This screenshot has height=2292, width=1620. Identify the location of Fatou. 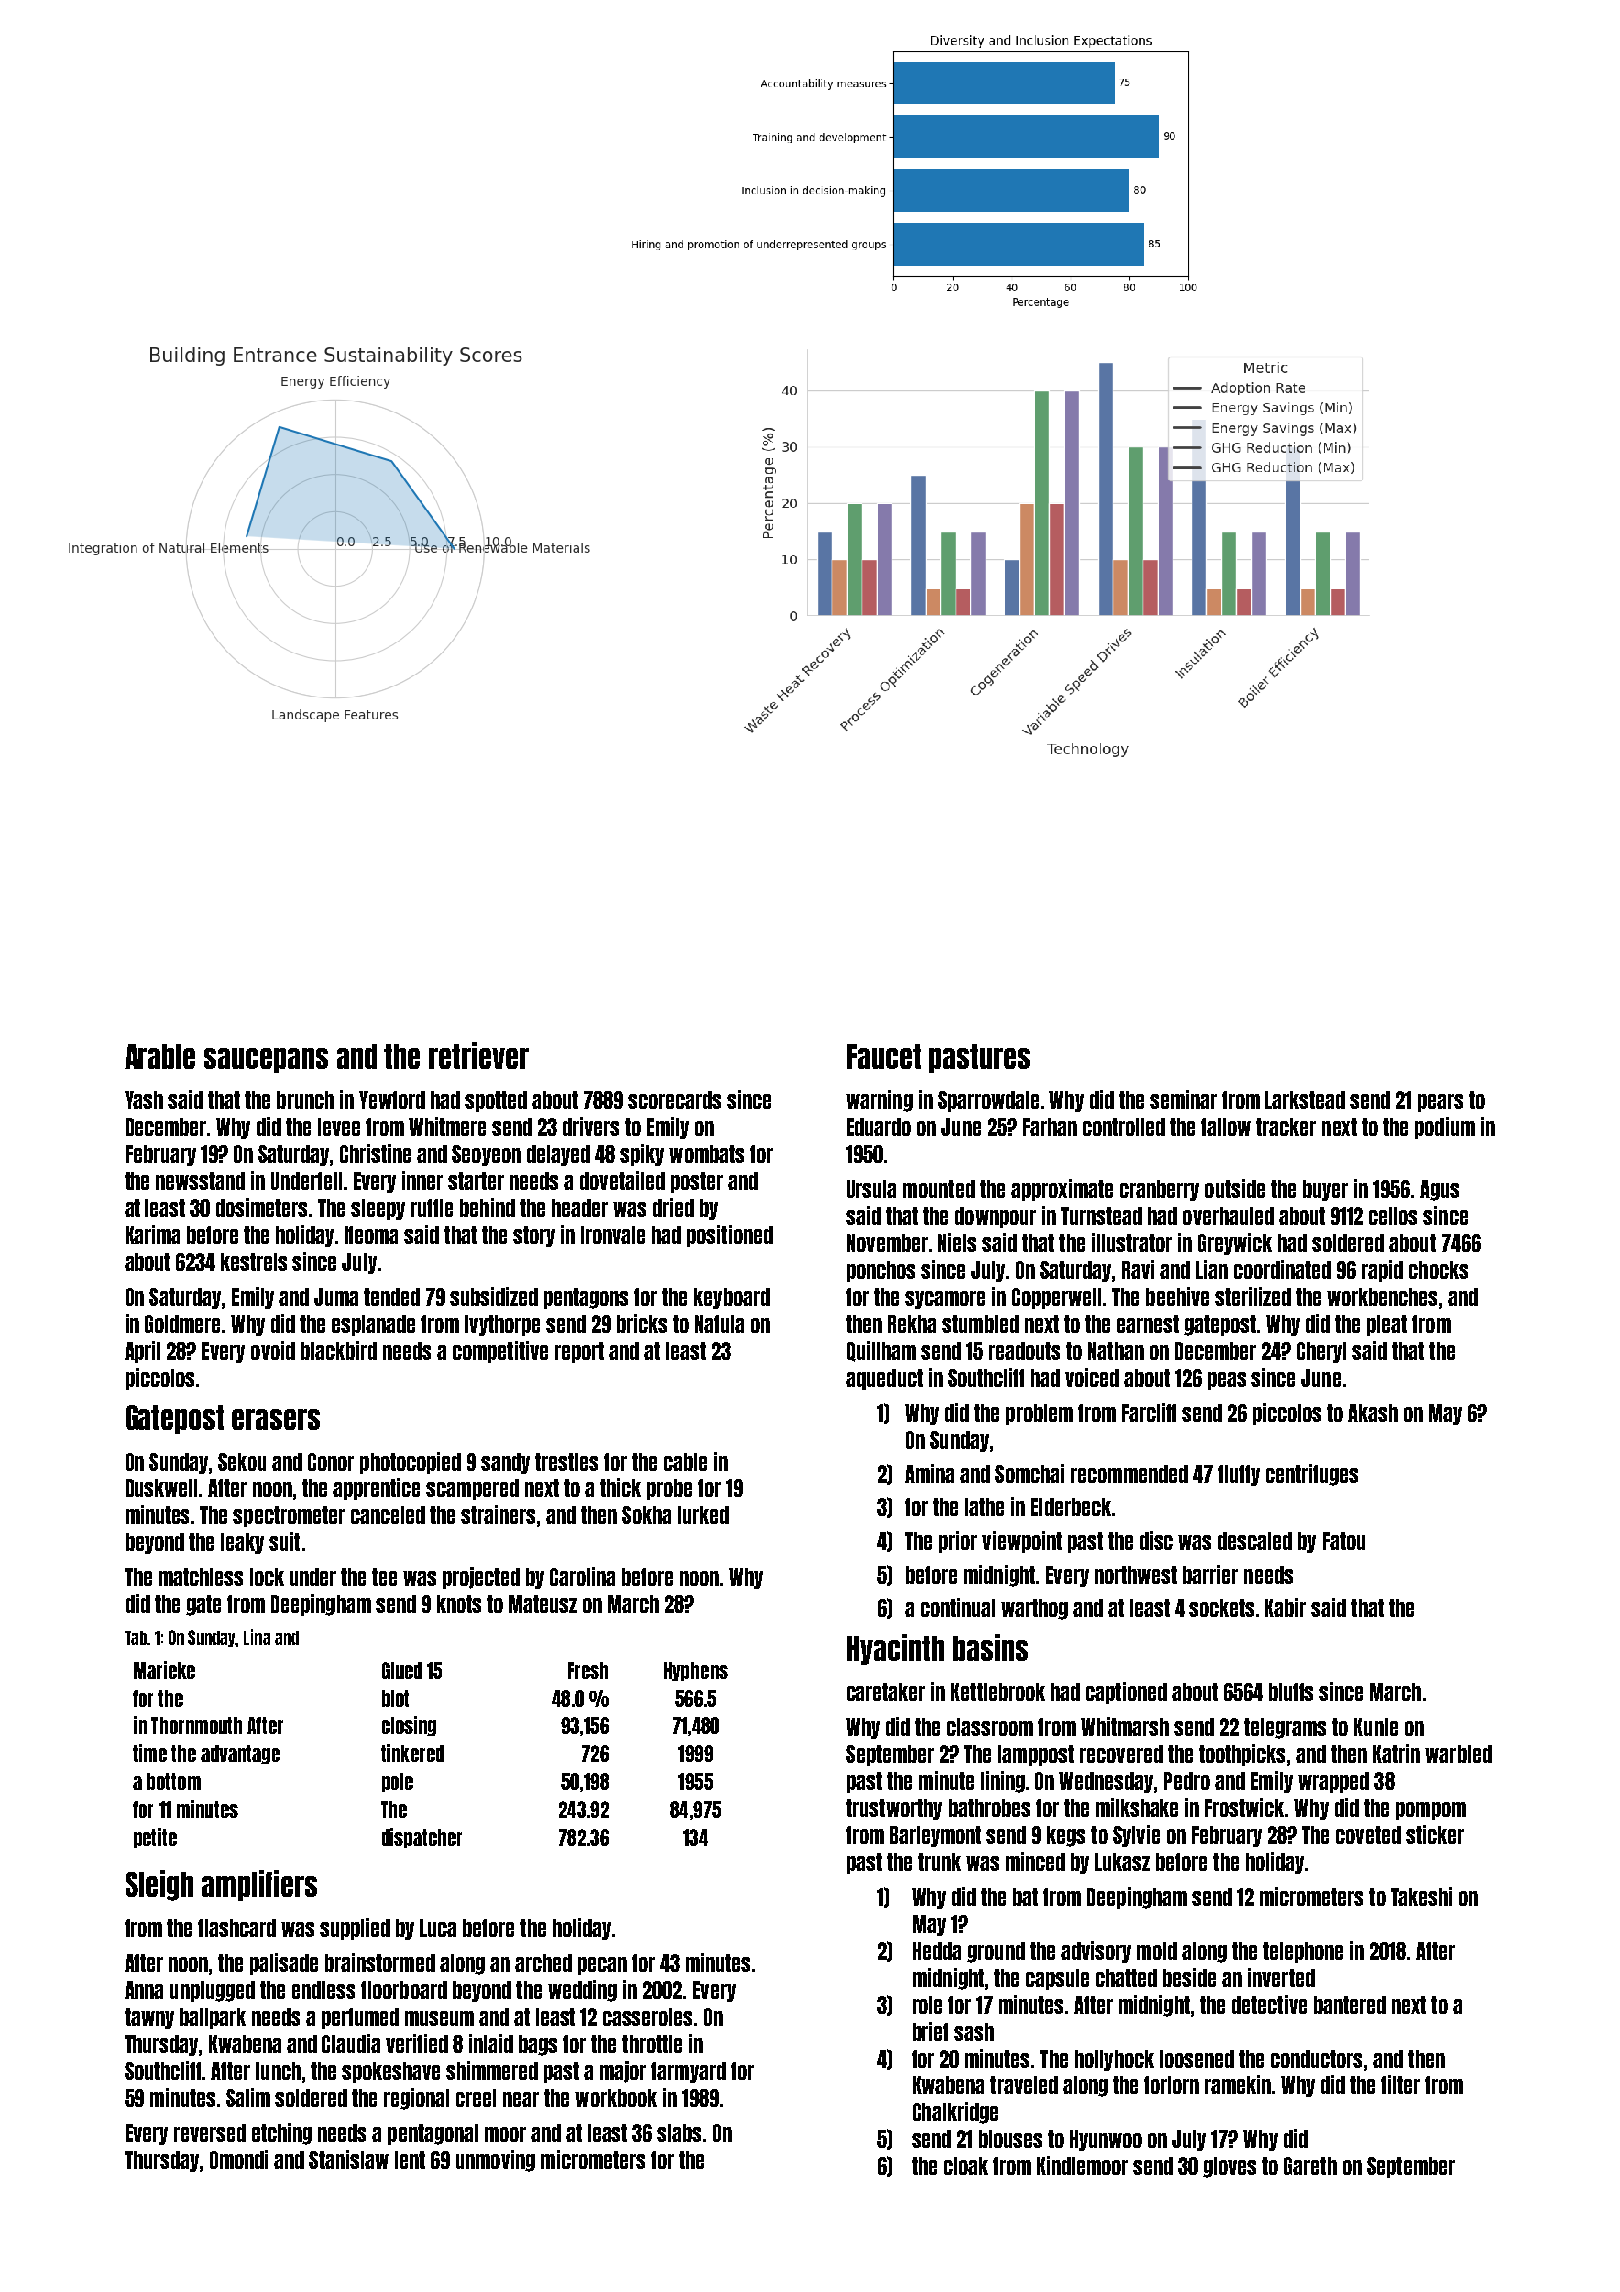
(1344, 1541).
